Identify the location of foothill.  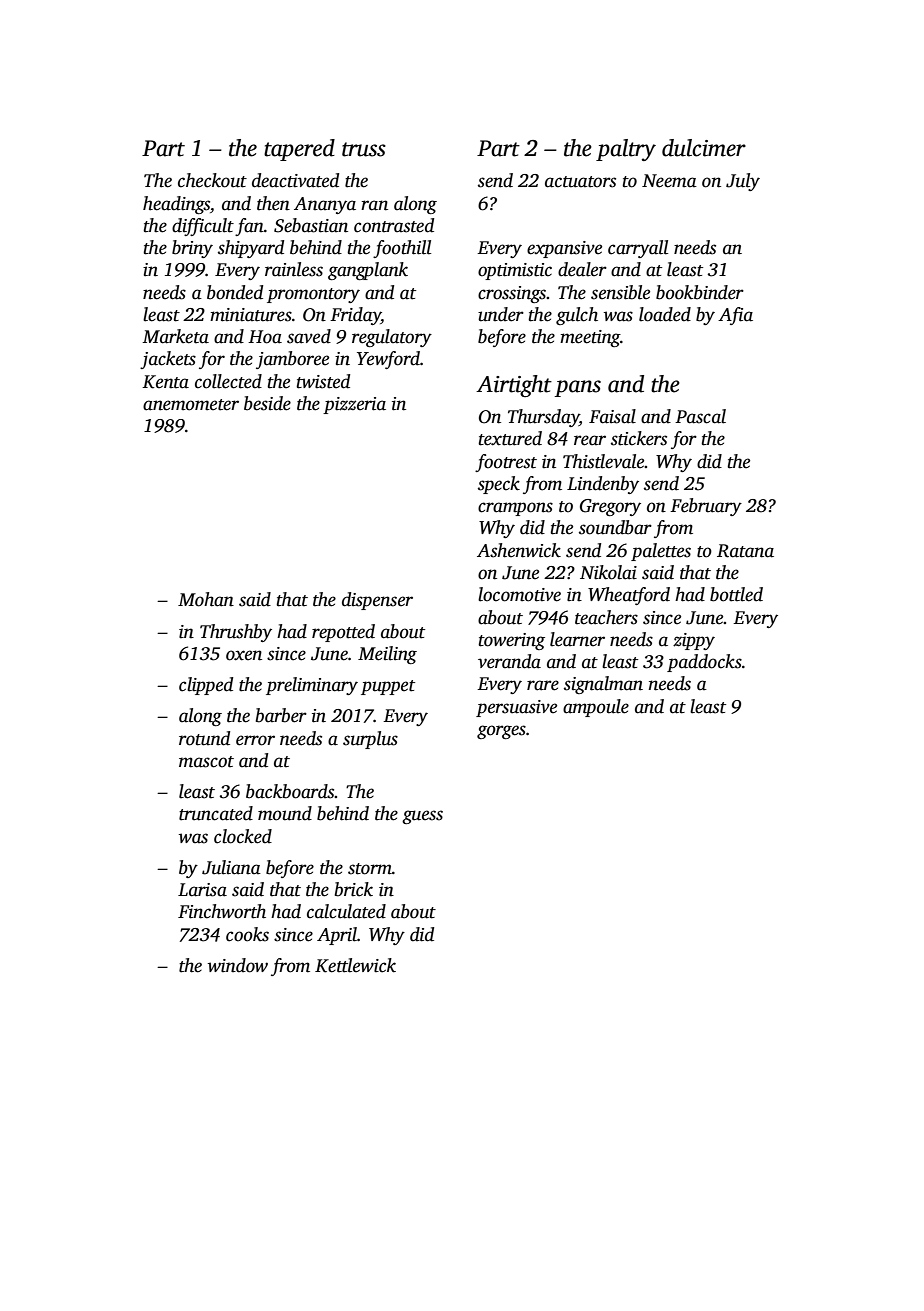
(402, 249).
